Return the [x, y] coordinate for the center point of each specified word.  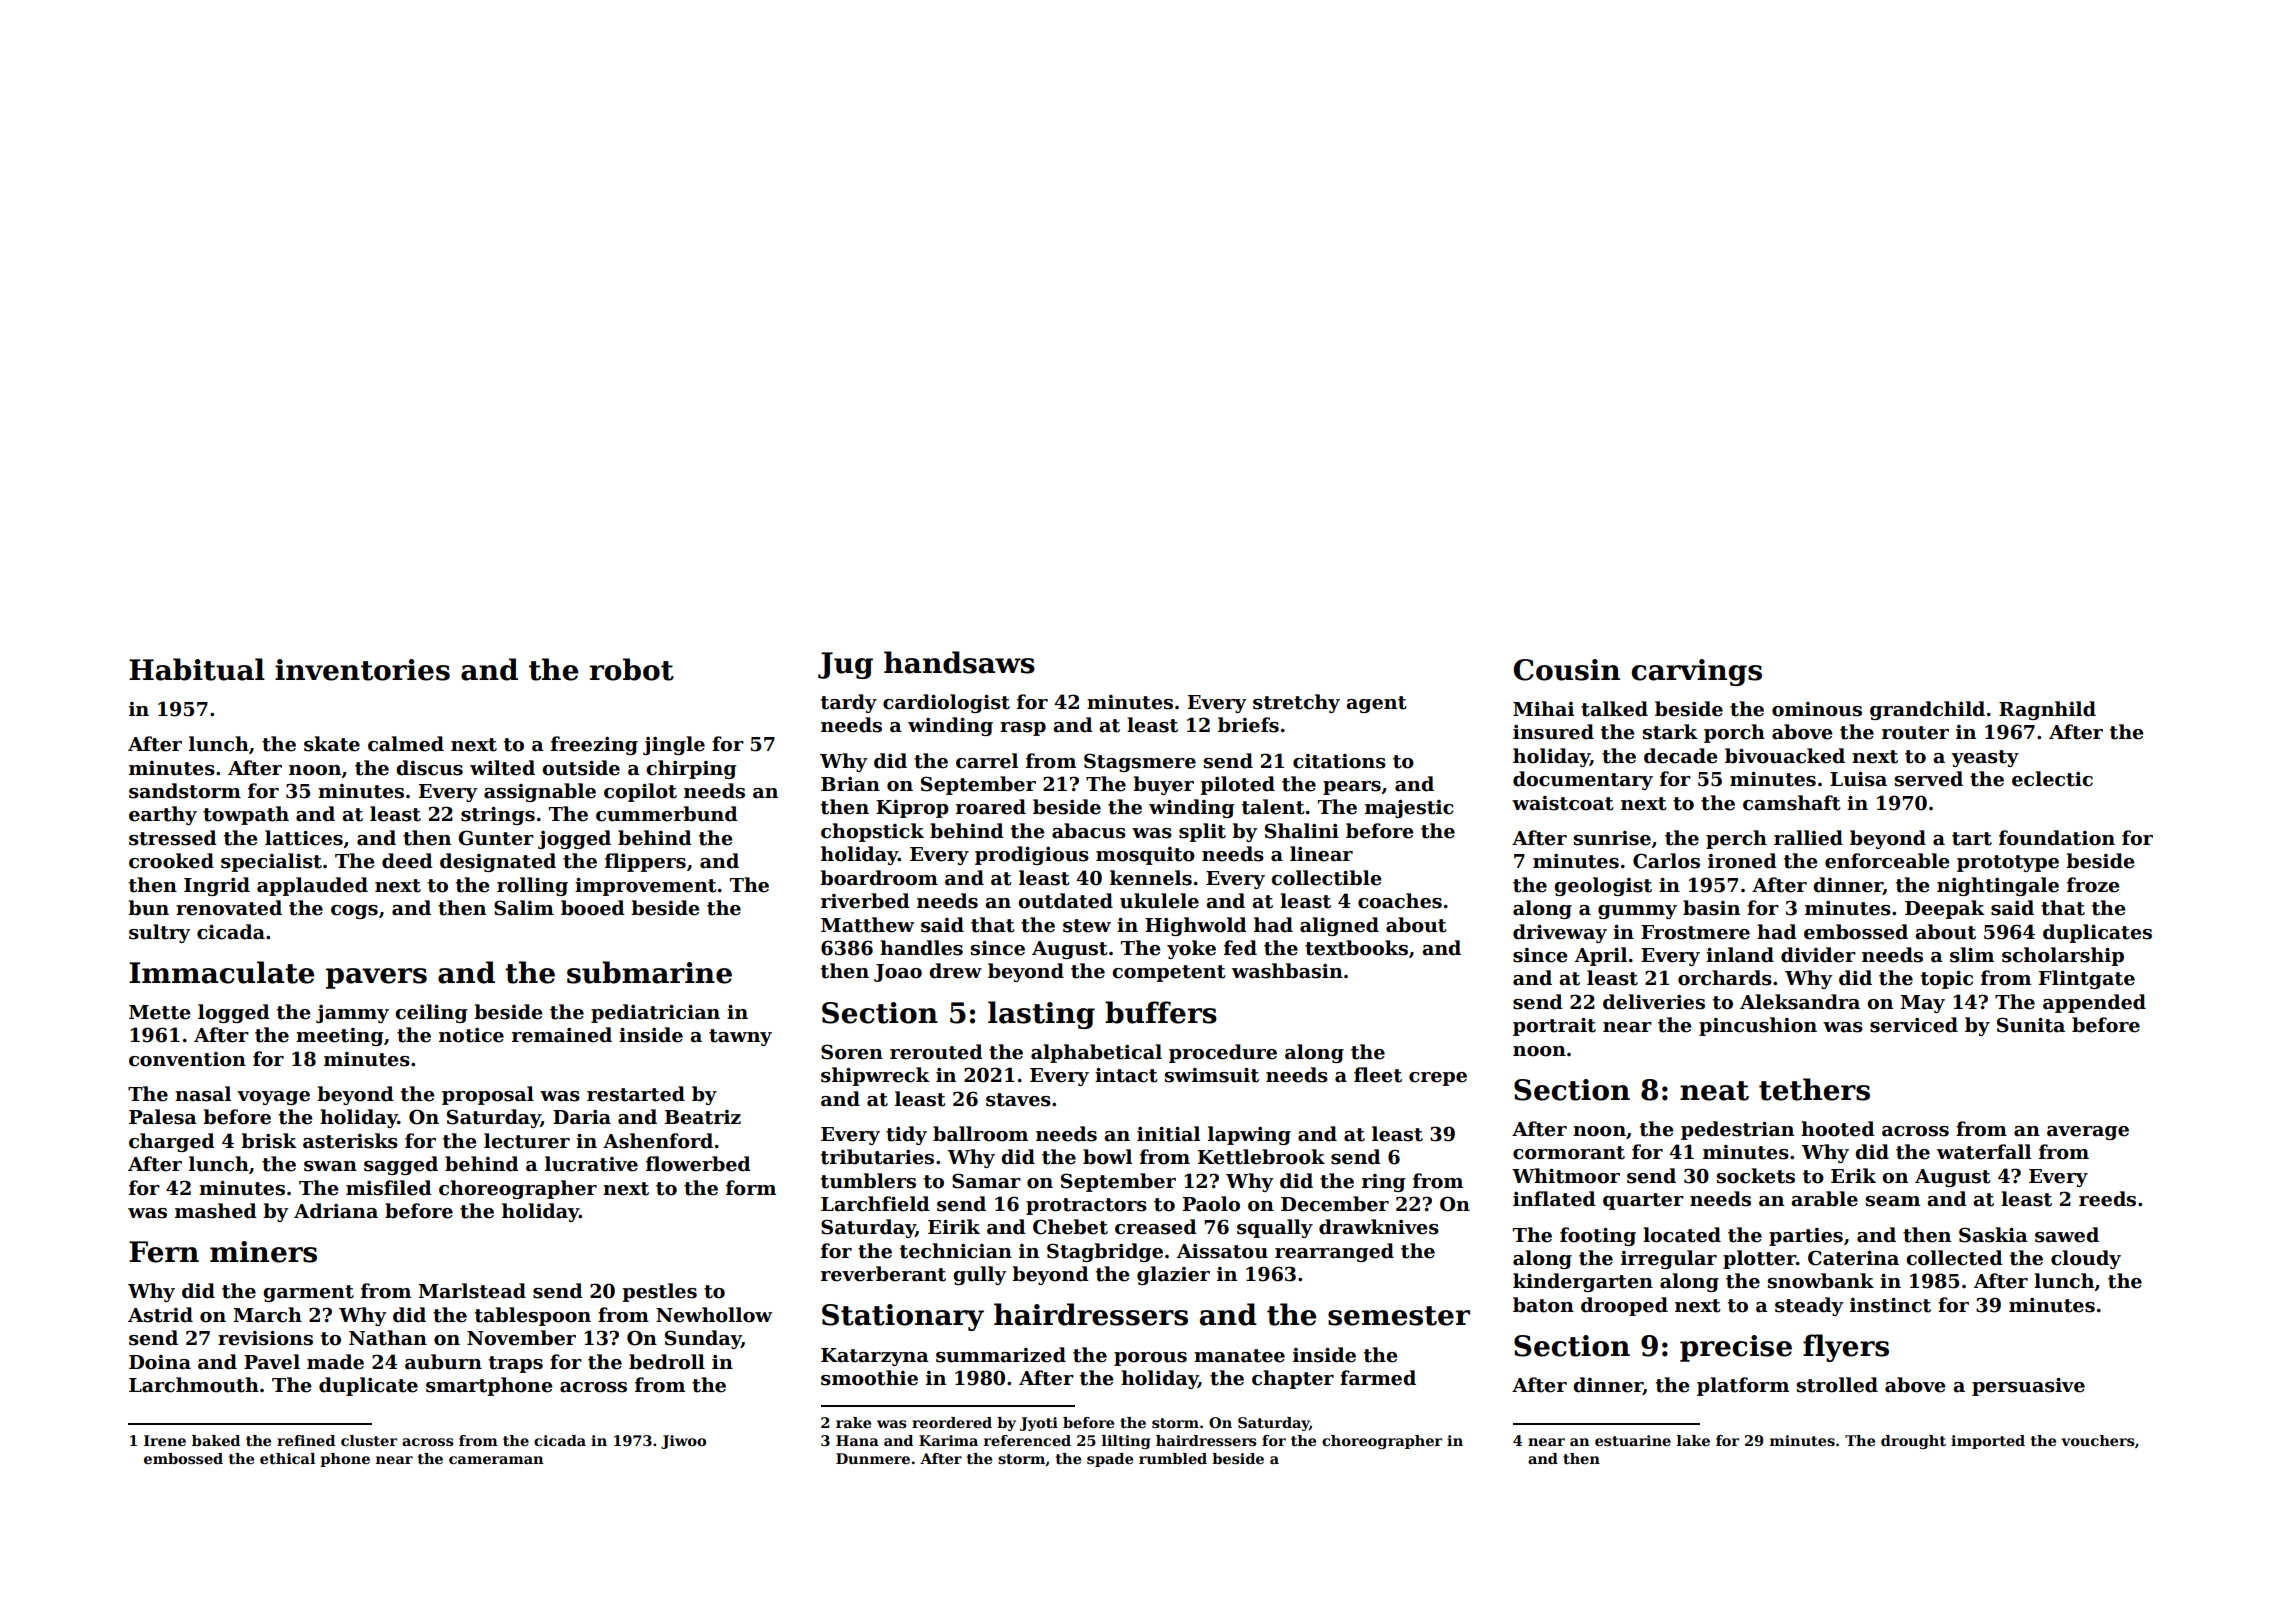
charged [172, 1142]
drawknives [1379, 1227]
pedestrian [1737, 1130]
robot [631, 669]
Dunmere [873, 1458]
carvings [1696, 672]
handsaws [959, 662]
